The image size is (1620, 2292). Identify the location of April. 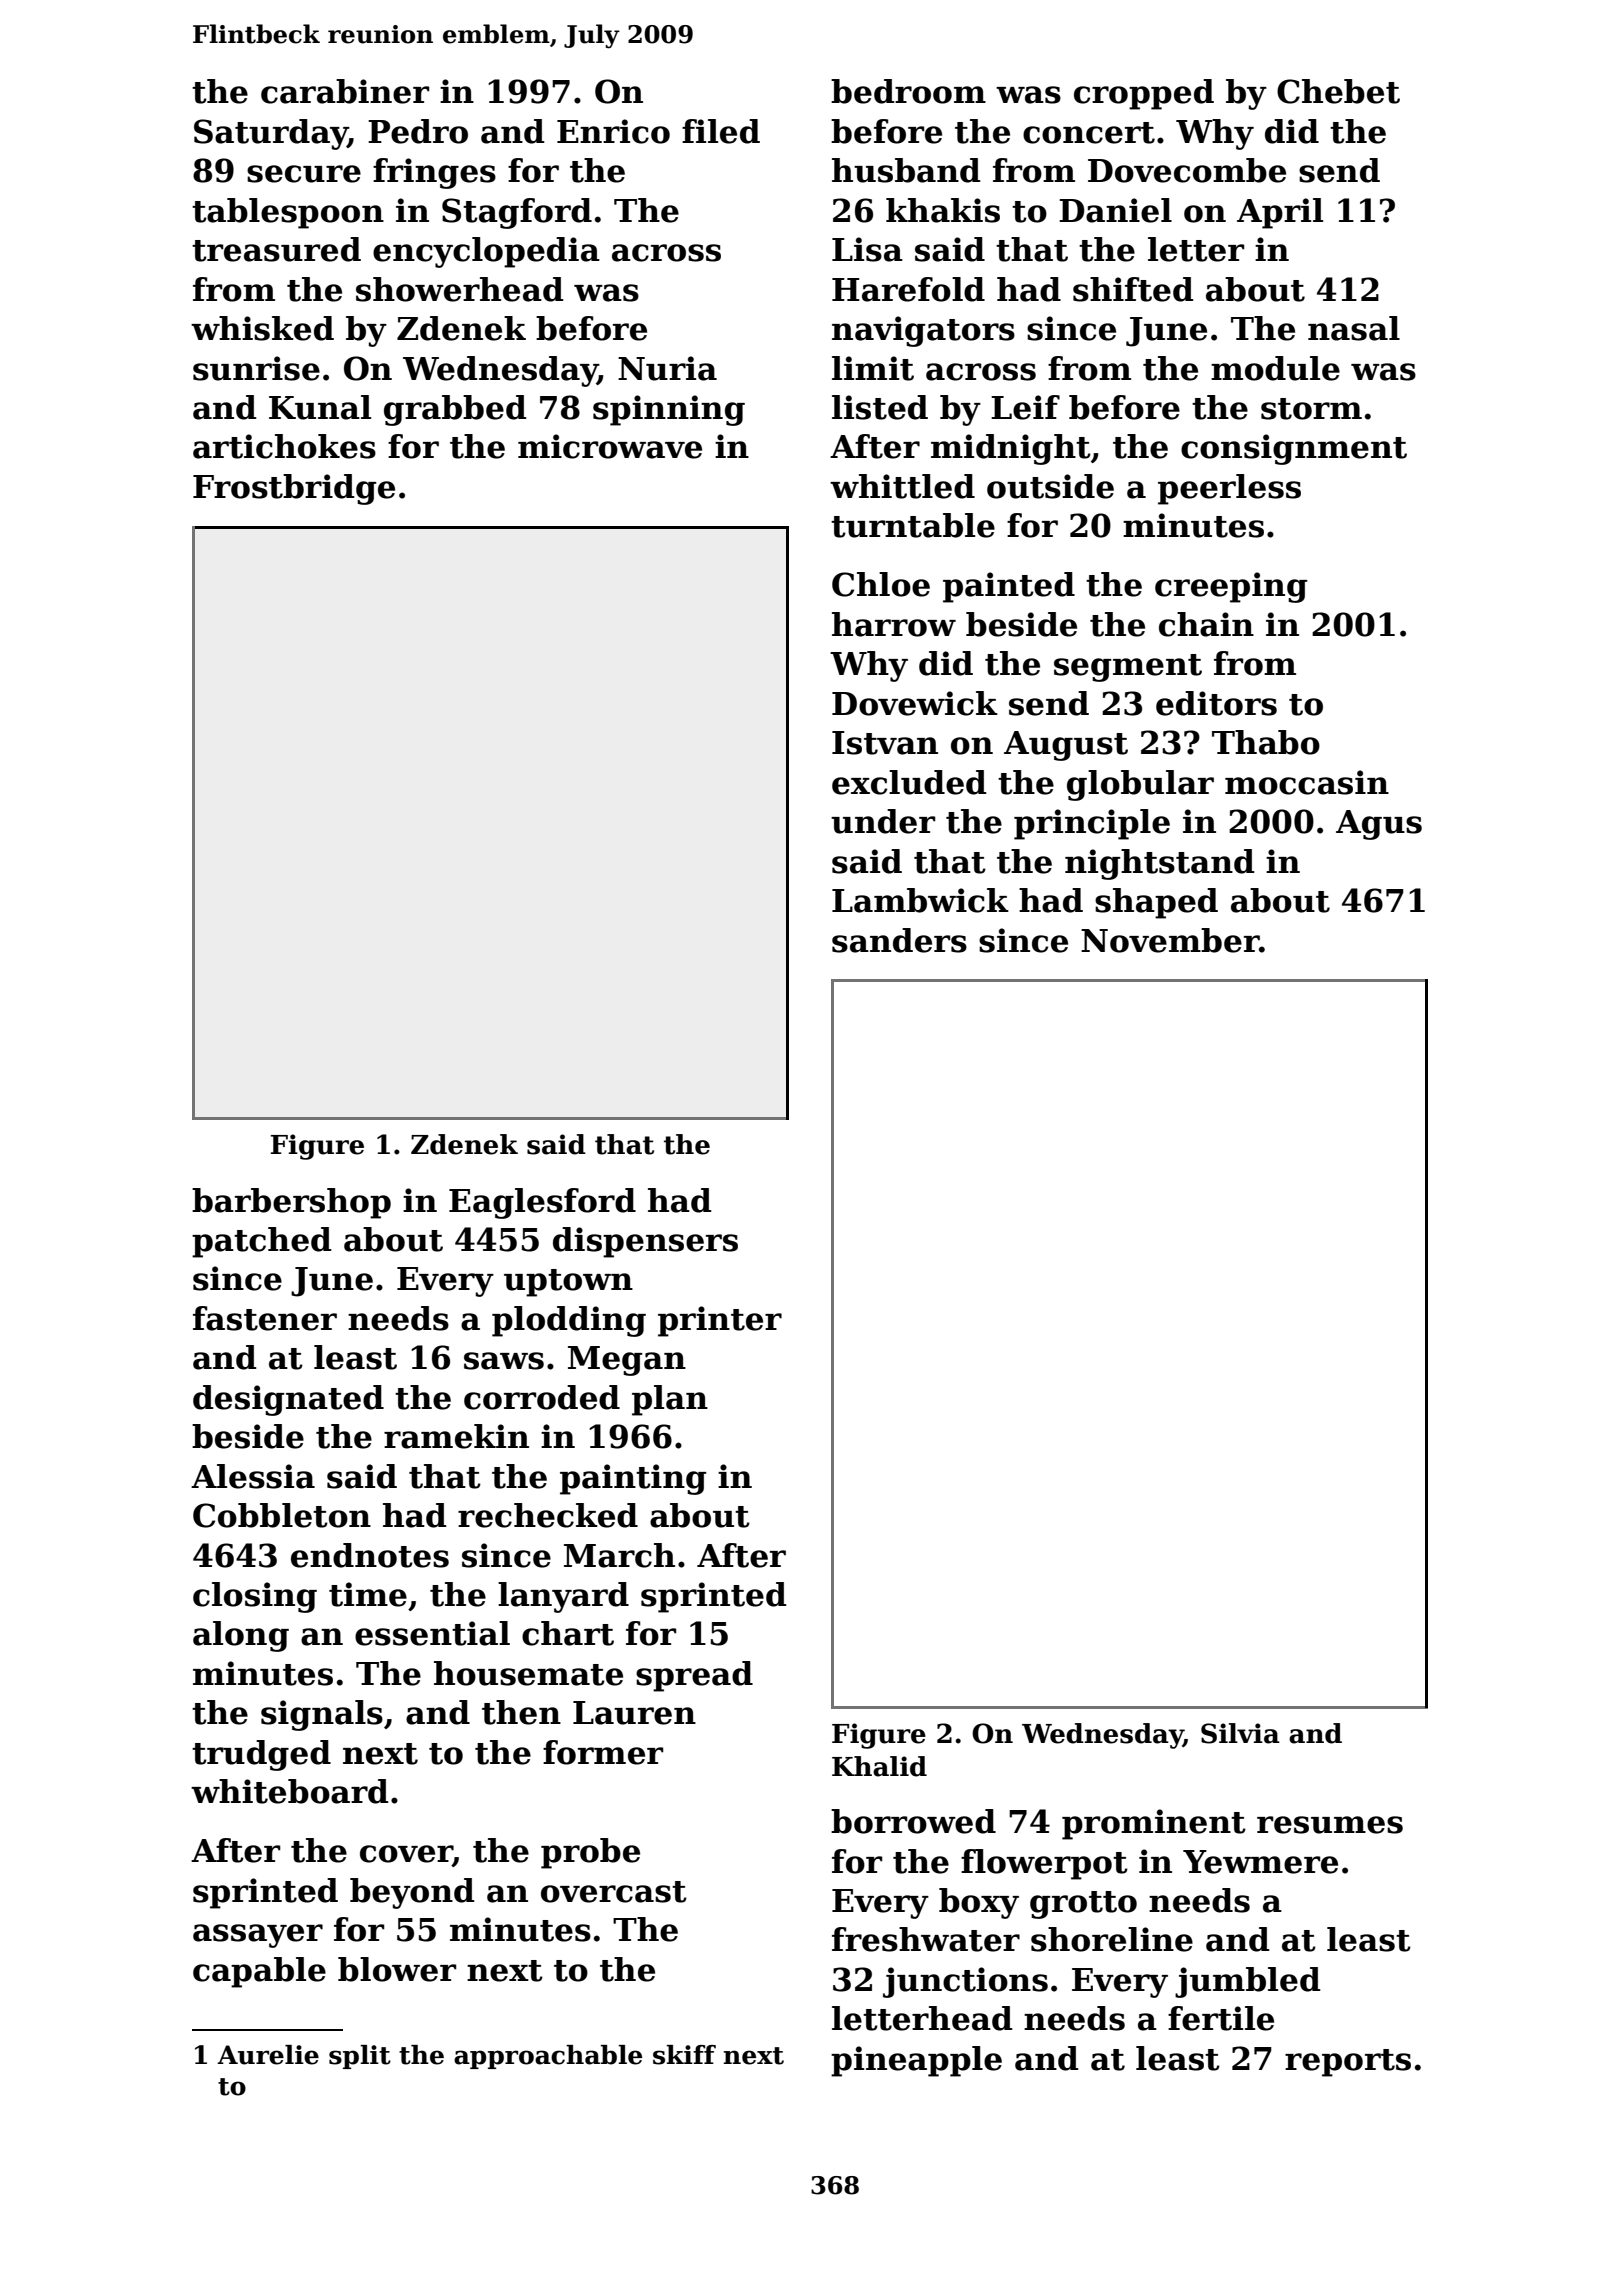
(1280, 213).
